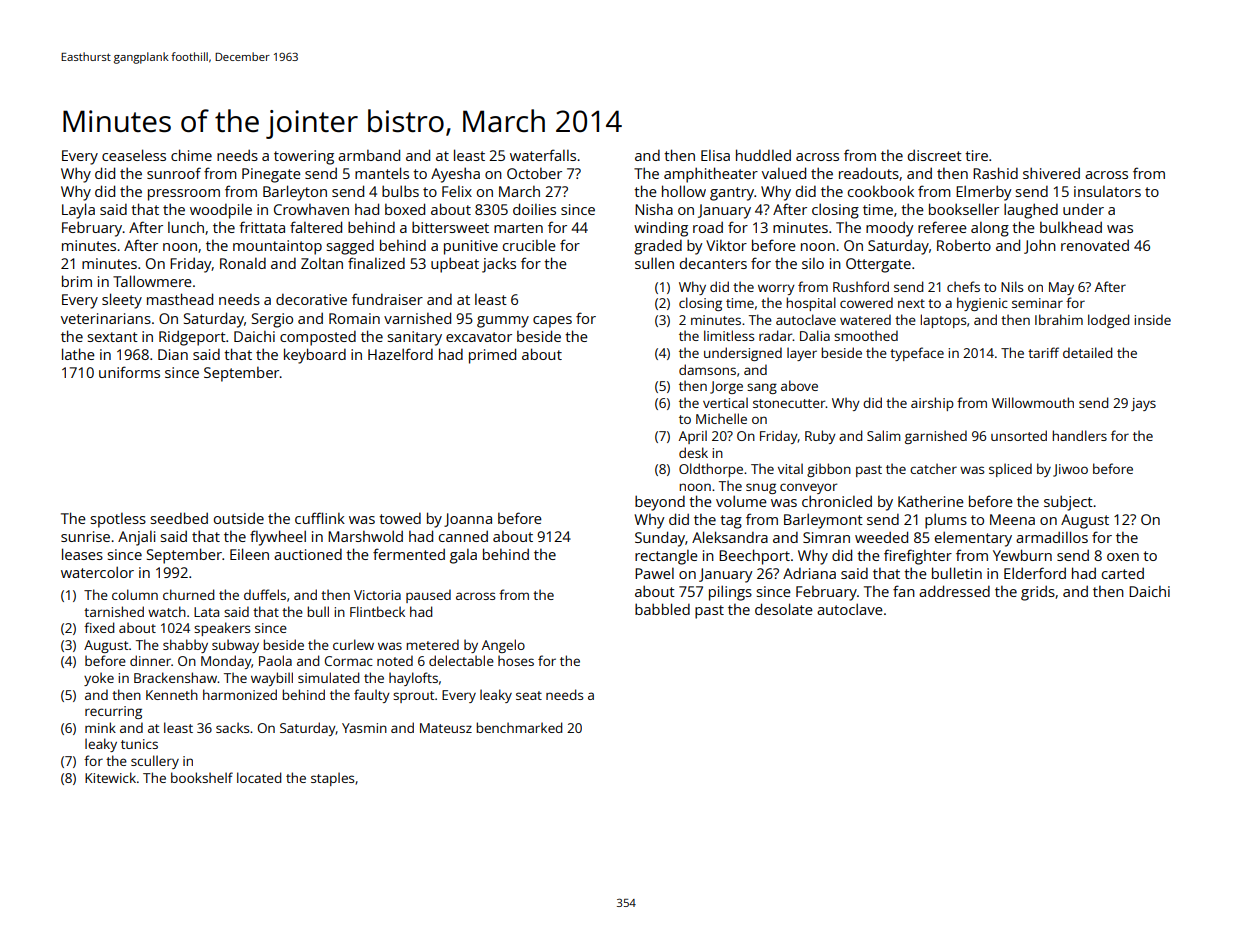 The width and height of the screenshot is (1233, 952). I want to click on benchmarked, so click(519, 727).
